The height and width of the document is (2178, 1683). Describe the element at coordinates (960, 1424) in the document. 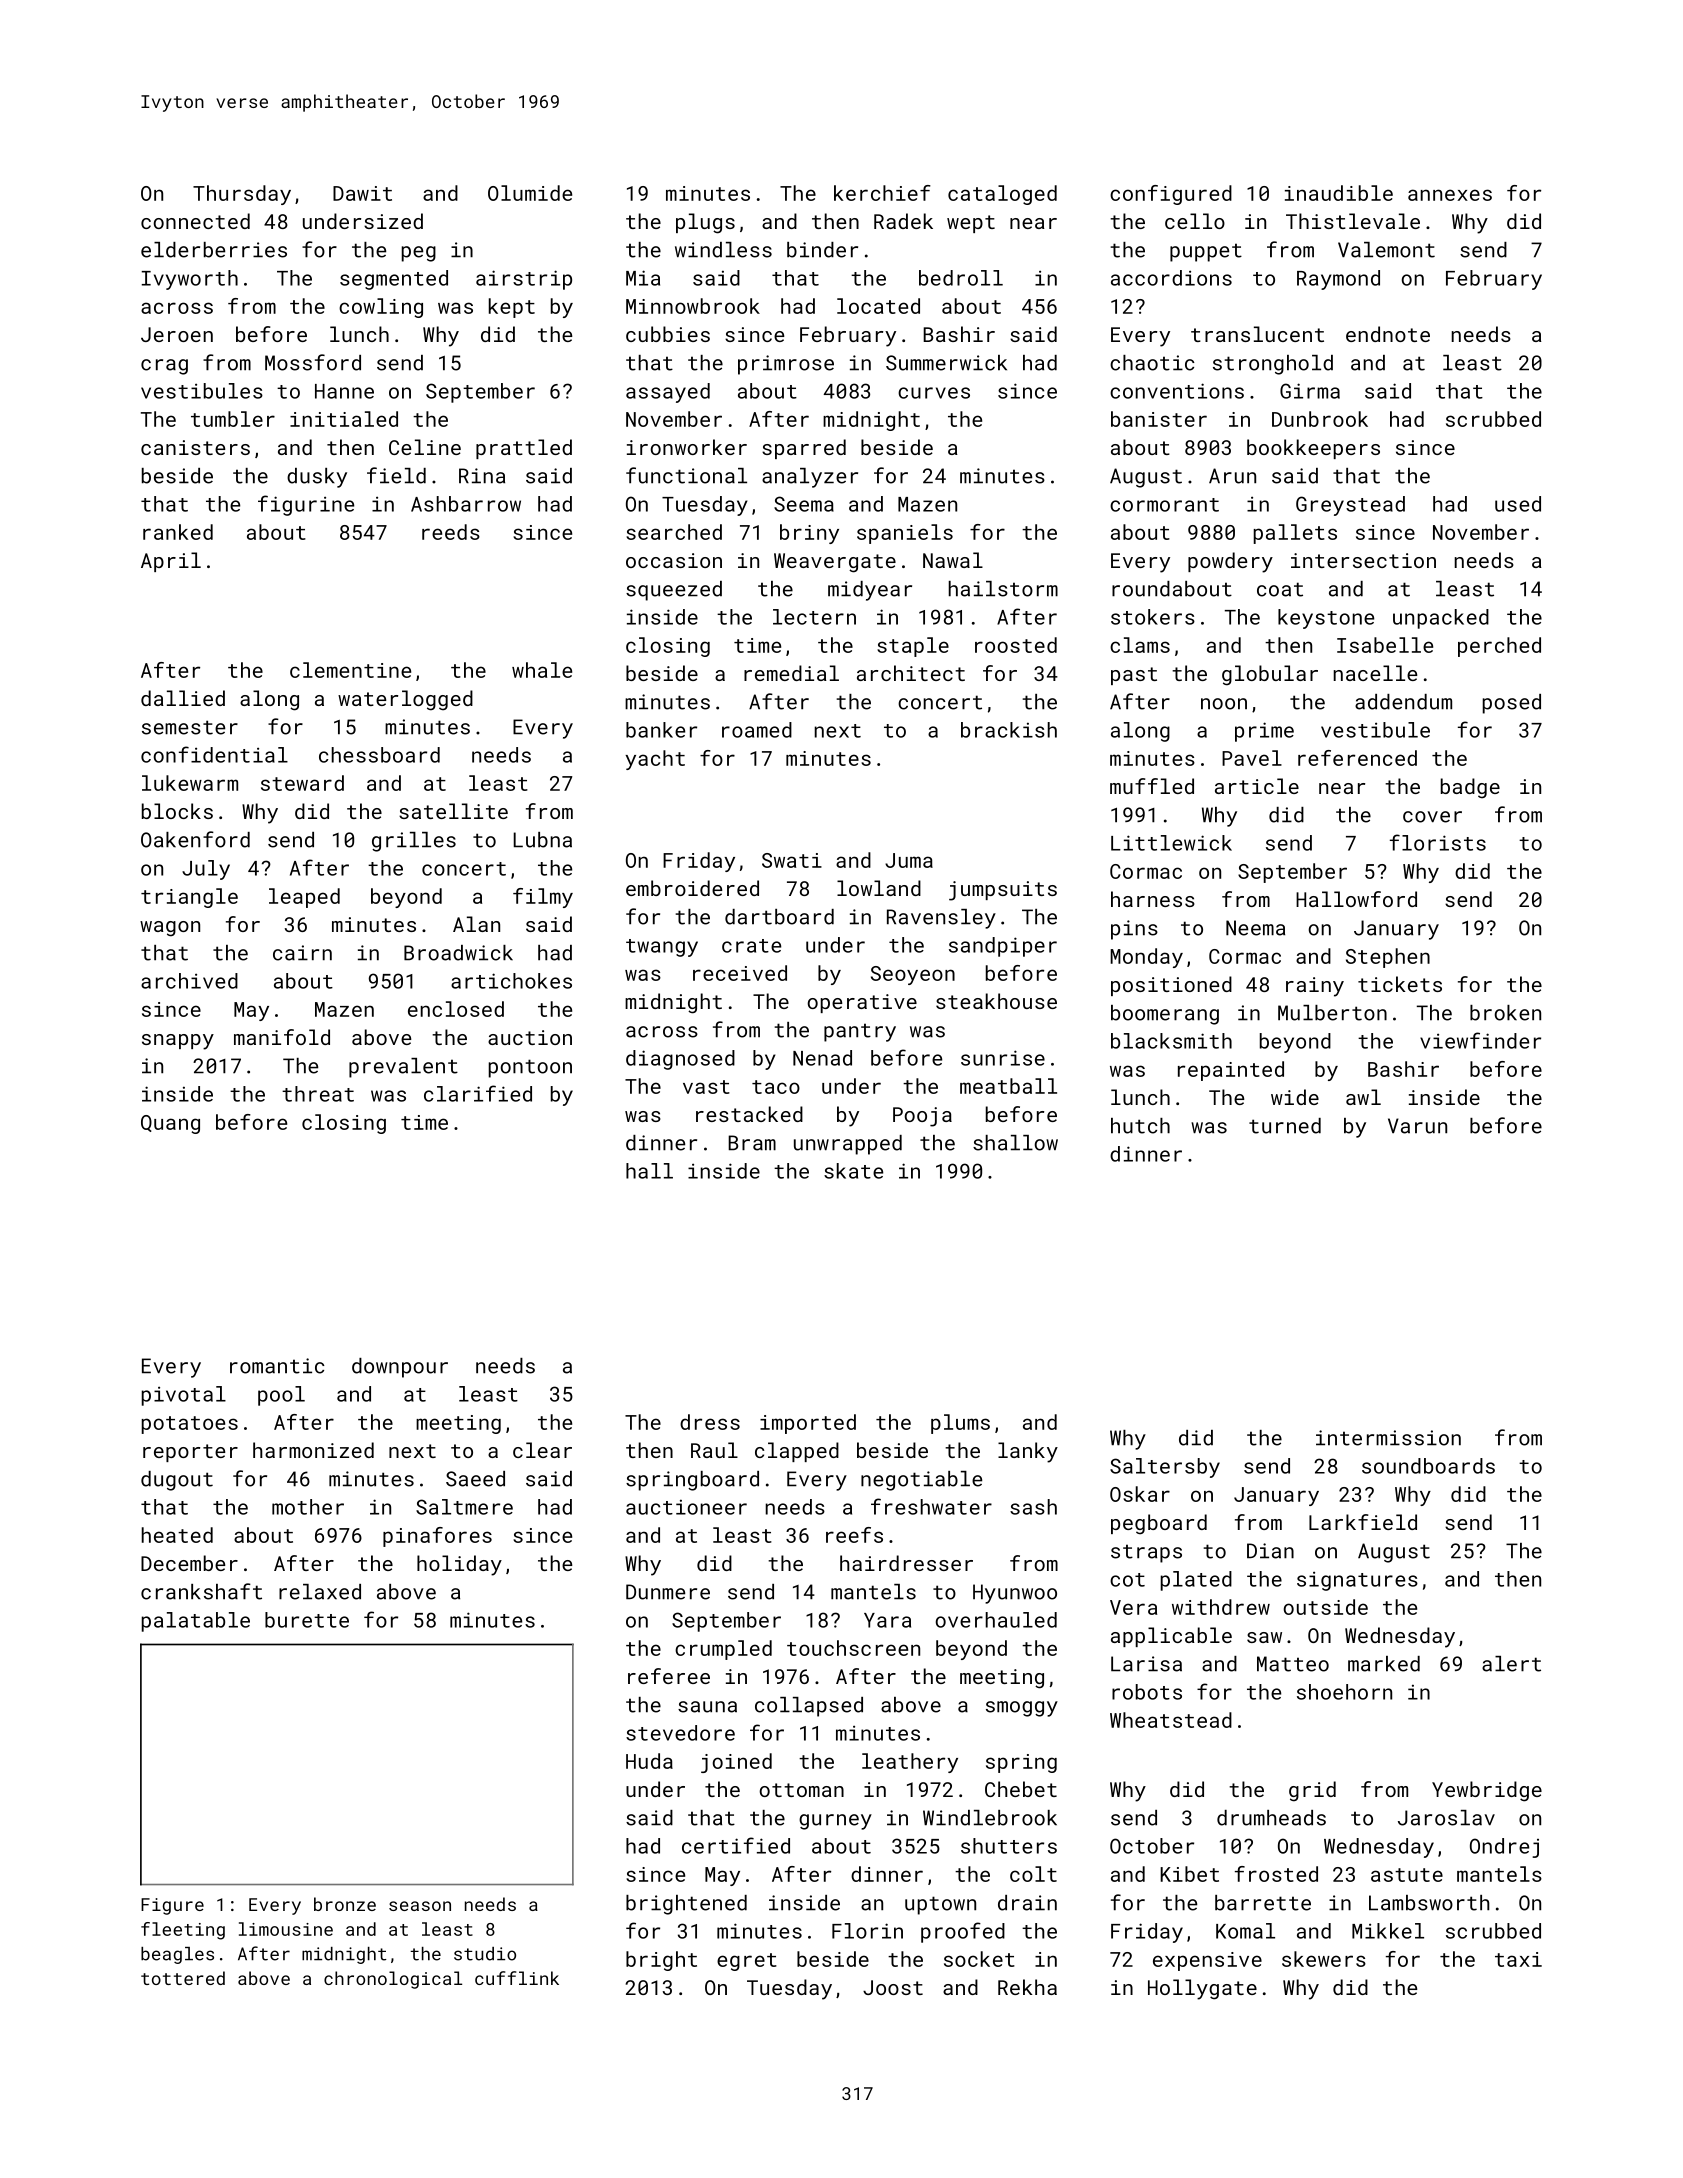

I see `plums` at that location.
